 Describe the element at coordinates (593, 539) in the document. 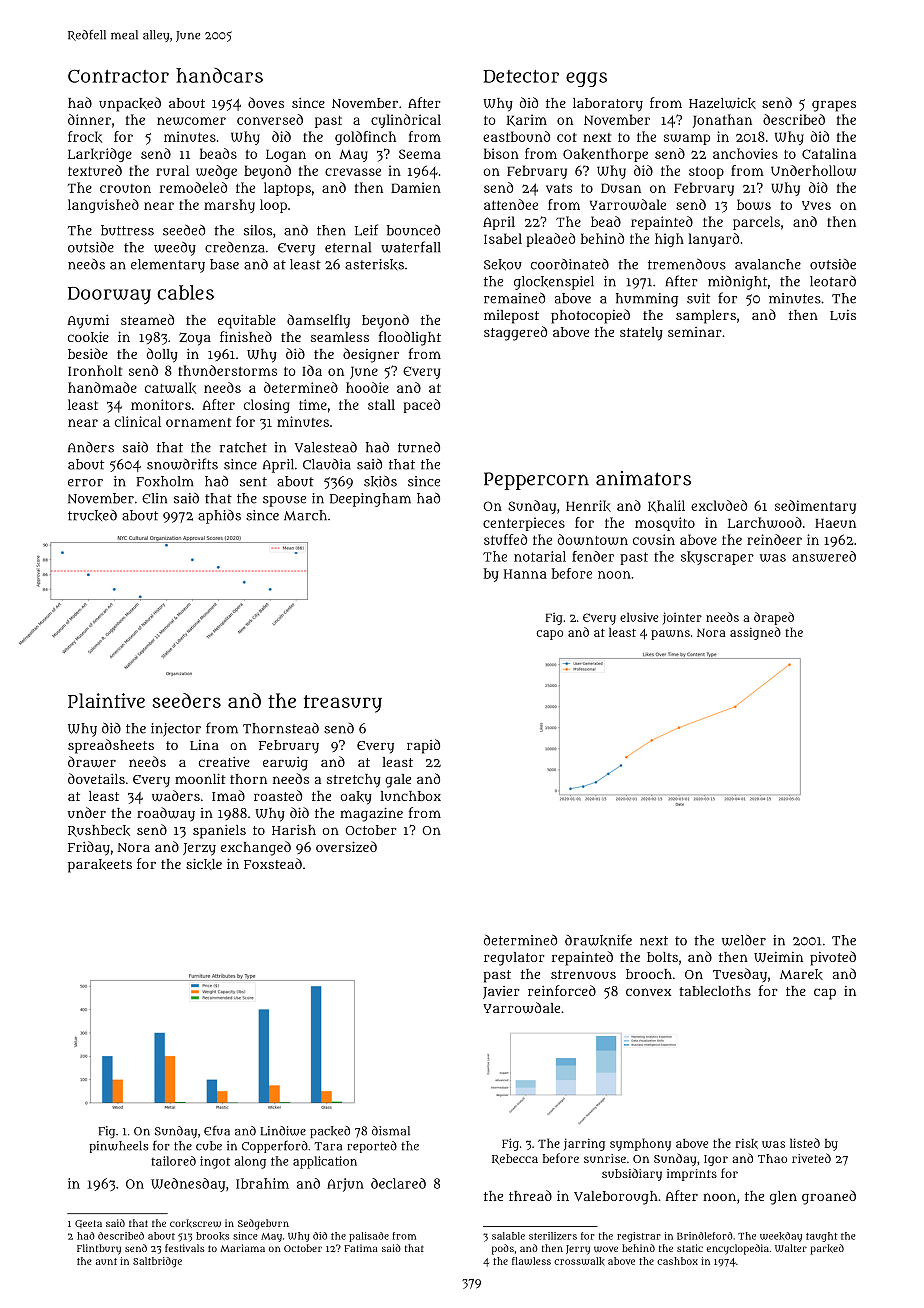

I see `downtown` at that location.
